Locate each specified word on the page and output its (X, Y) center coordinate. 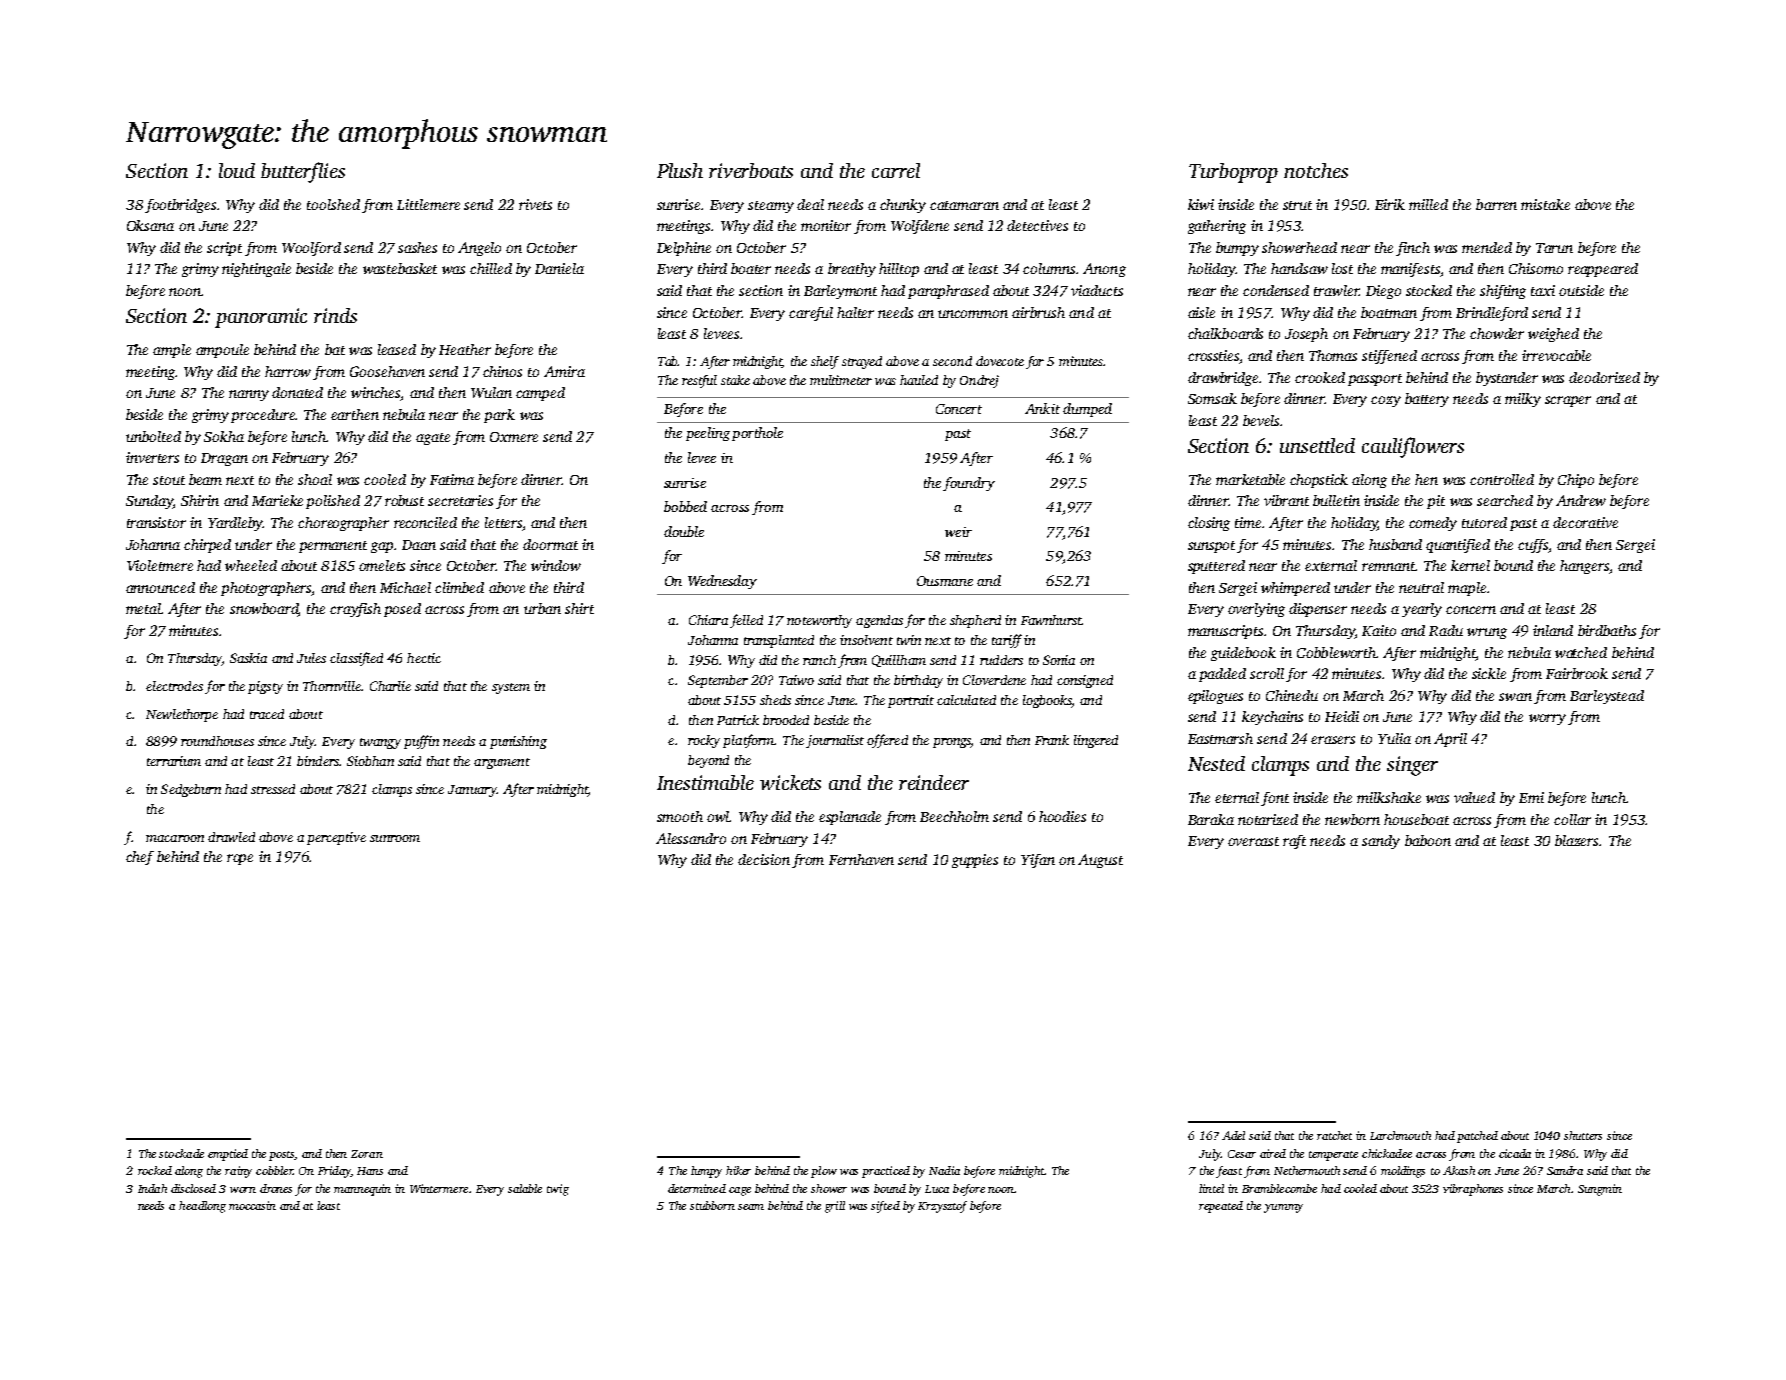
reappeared (1603, 270)
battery (1427, 400)
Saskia (248, 658)
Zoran (367, 1154)
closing (1209, 524)
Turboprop (1233, 173)
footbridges (180, 206)
